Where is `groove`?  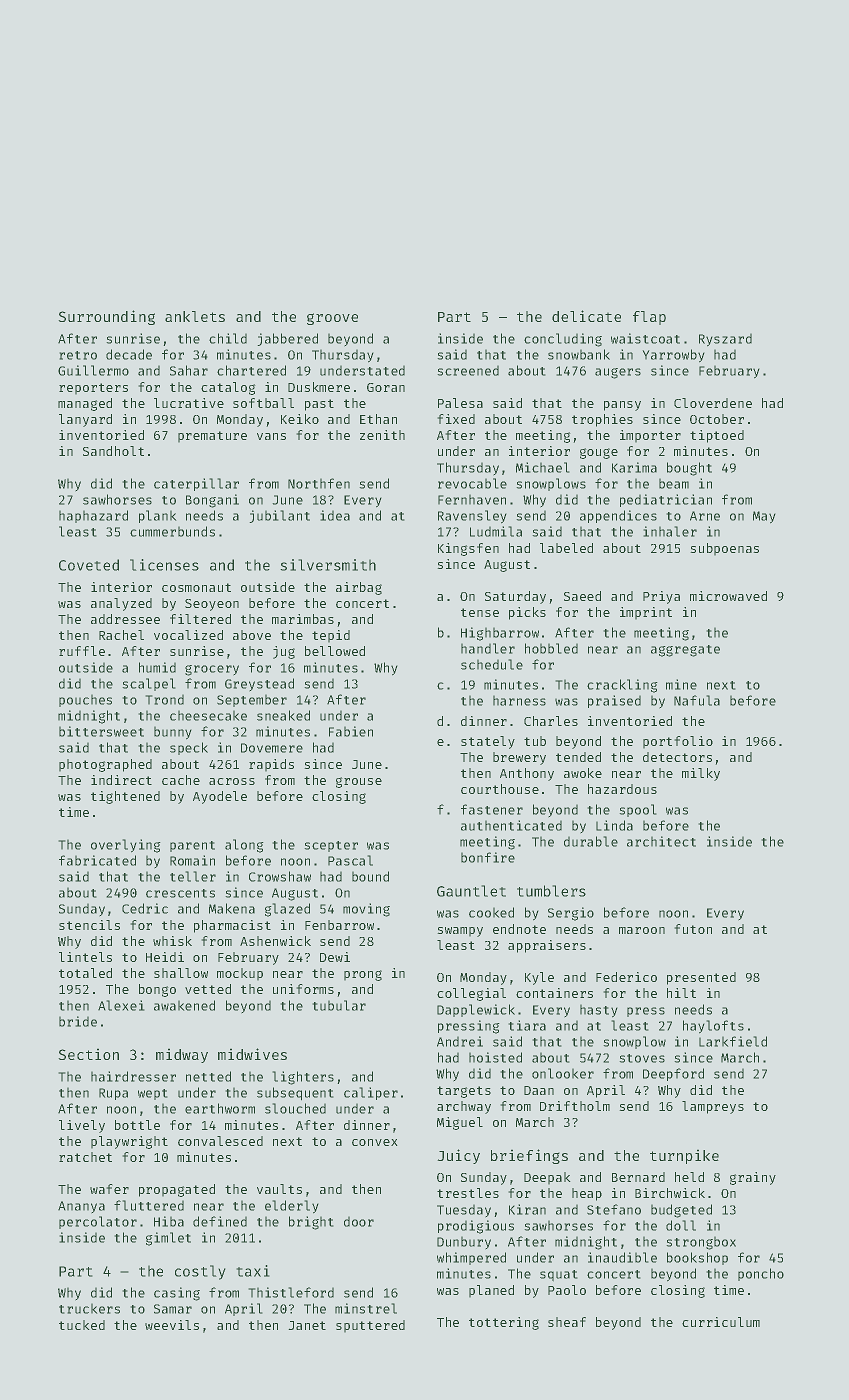 groove is located at coordinates (332, 319).
